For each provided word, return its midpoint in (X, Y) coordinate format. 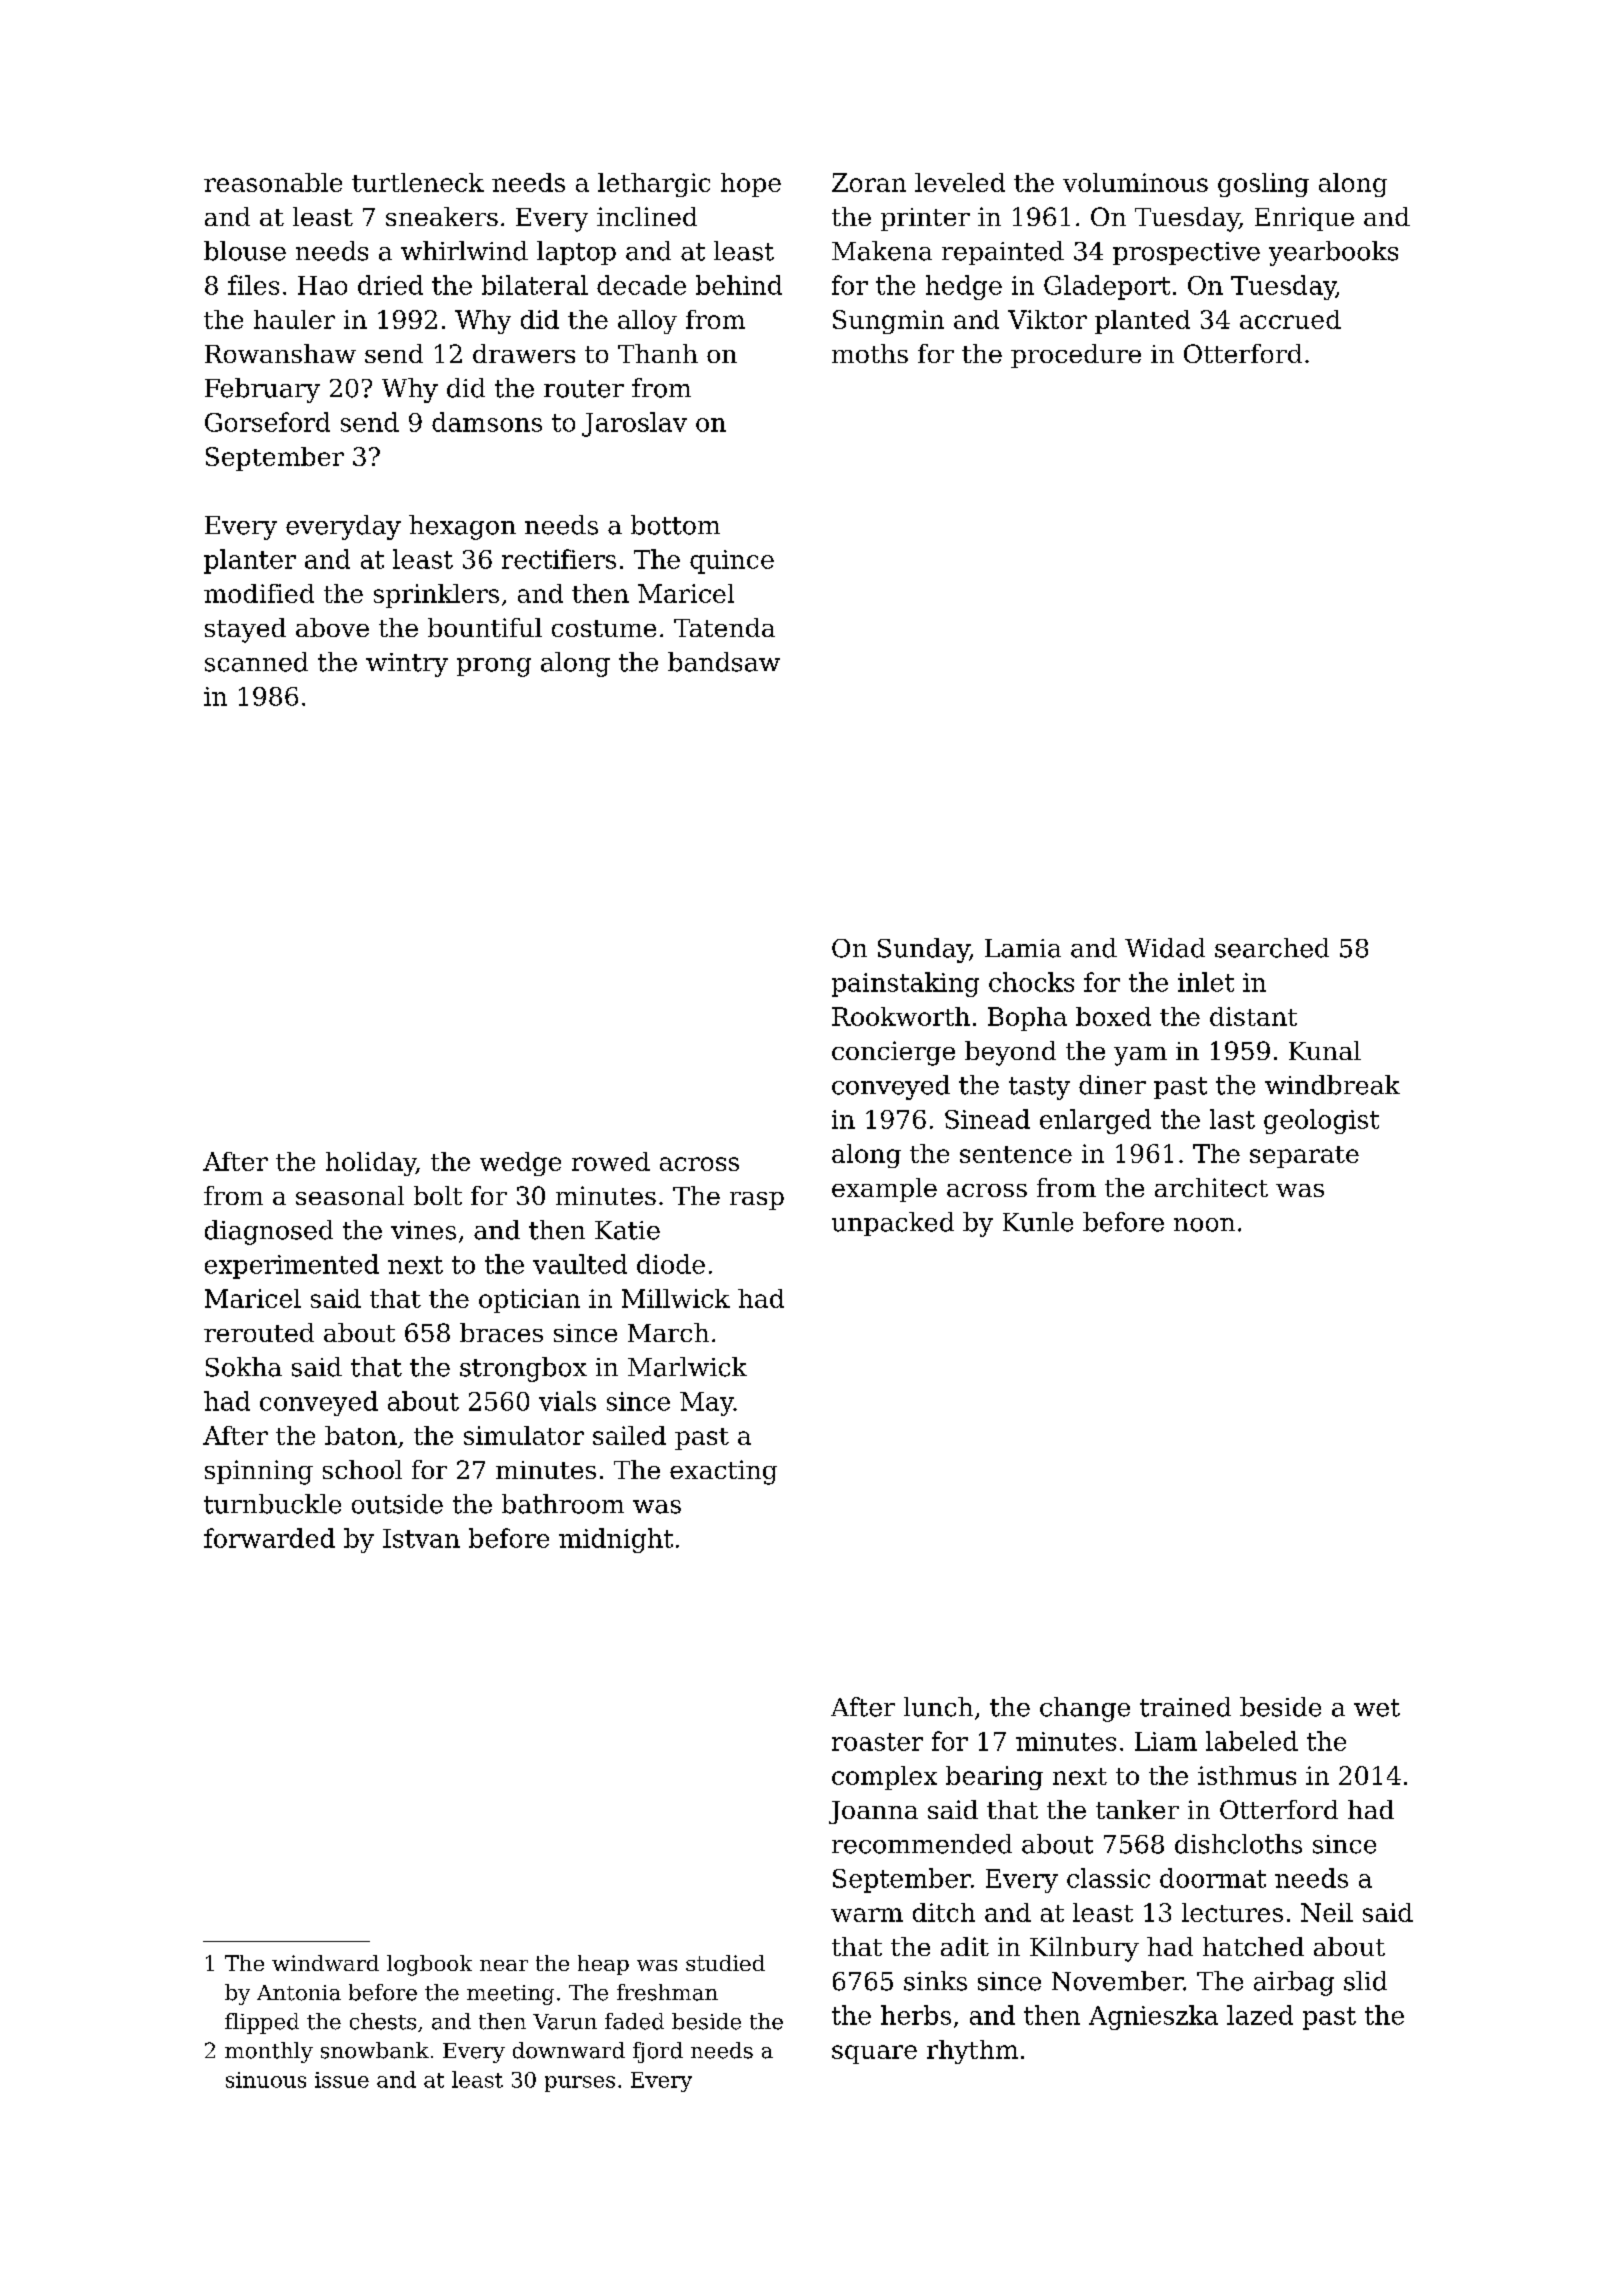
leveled (960, 182)
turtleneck (418, 182)
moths (870, 353)
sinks (935, 1981)
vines (423, 1230)
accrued (1290, 319)
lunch (938, 1707)
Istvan (421, 1538)
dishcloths (1238, 1844)
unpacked (893, 1224)
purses (580, 2084)
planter (250, 561)
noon (1204, 1225)
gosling (1263, 185)
